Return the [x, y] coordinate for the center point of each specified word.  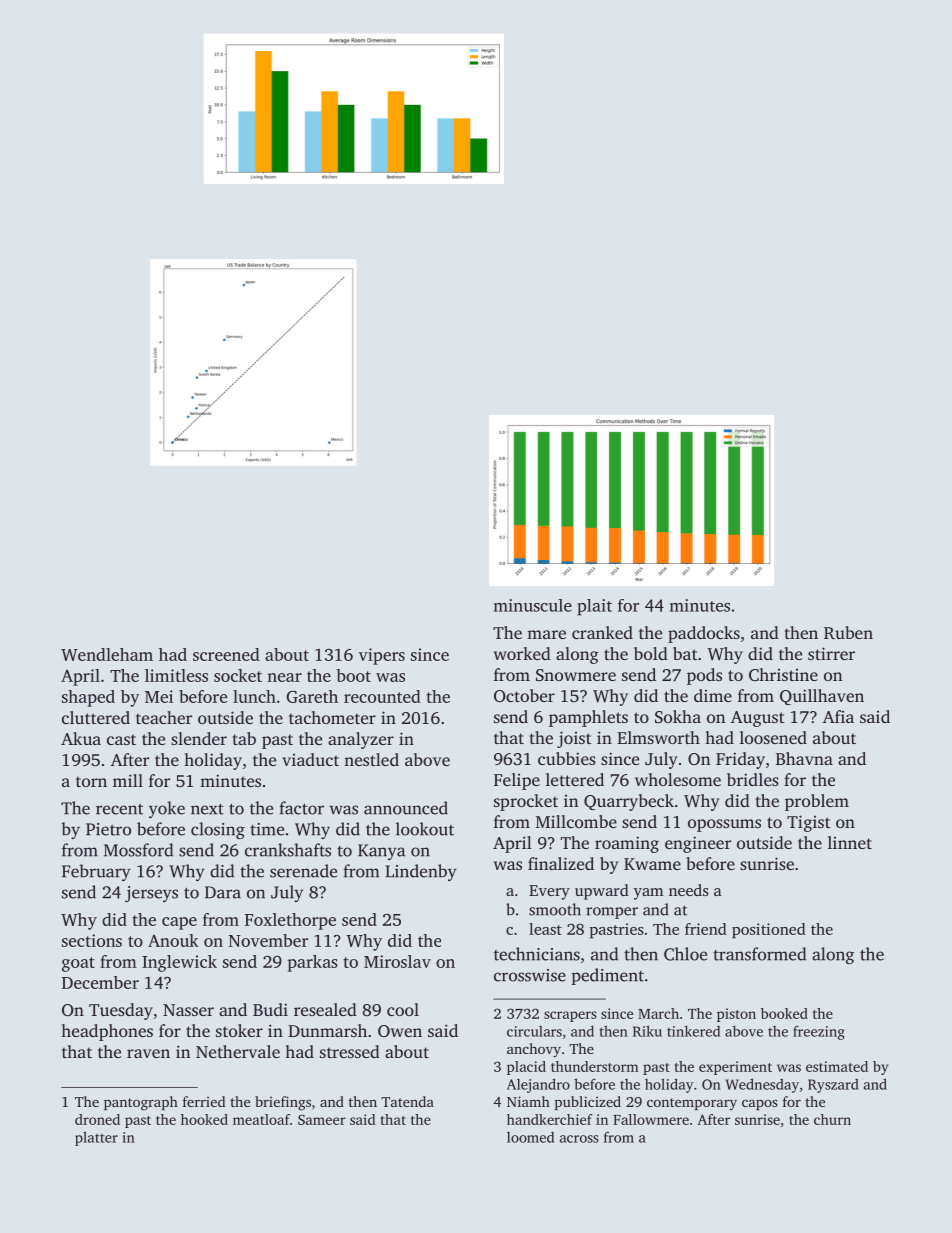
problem [817, 802]
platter [96, 1138]
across [579, 1139]
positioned [769, 931]
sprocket [526, 802]
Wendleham [107, 654]
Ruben [848, 632]
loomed [530, 1137]
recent [119, 809]
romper [612, 913]
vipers [382, 656]
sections [92, 940]
